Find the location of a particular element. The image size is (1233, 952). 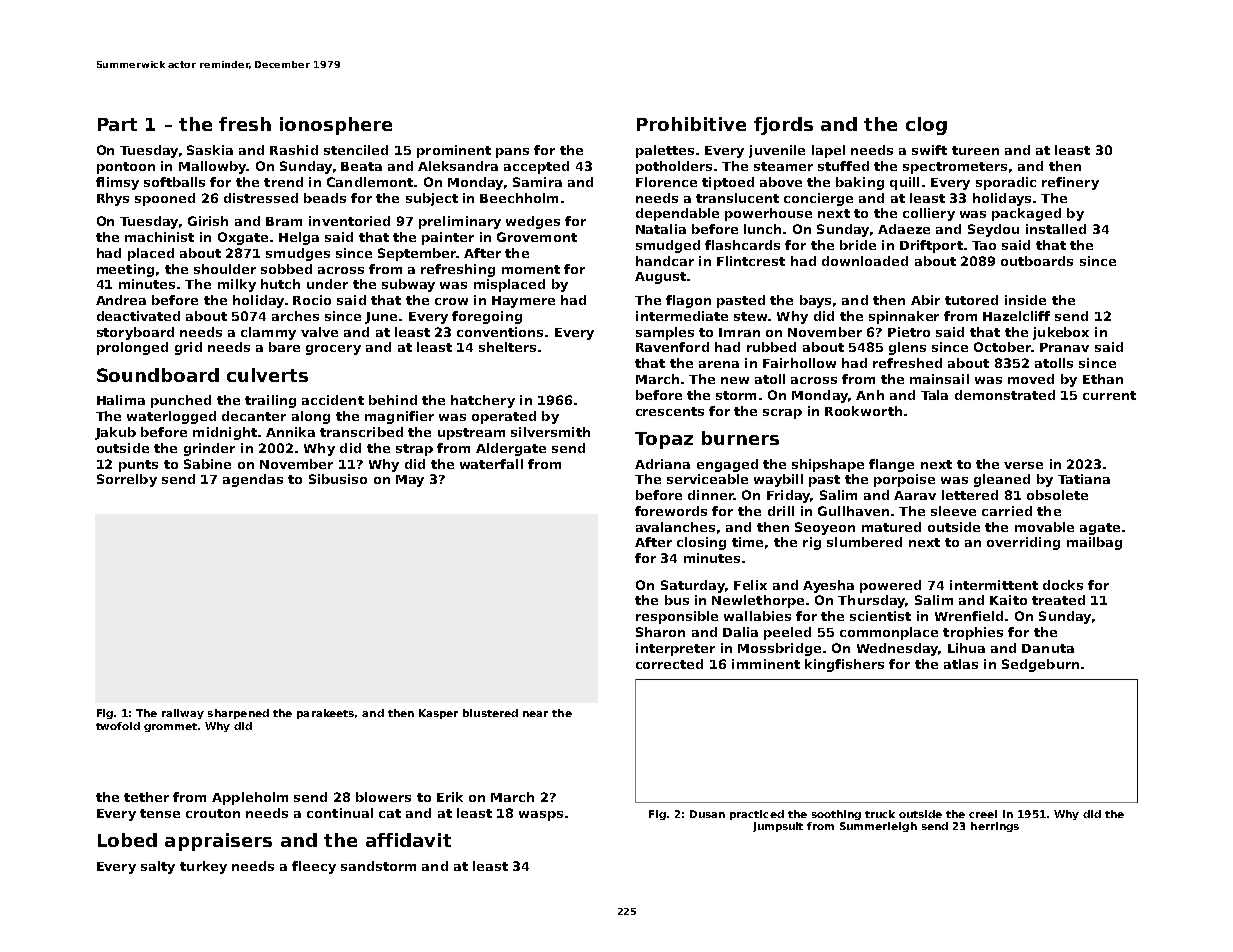

translucent is located at coordinates (737, 198).
